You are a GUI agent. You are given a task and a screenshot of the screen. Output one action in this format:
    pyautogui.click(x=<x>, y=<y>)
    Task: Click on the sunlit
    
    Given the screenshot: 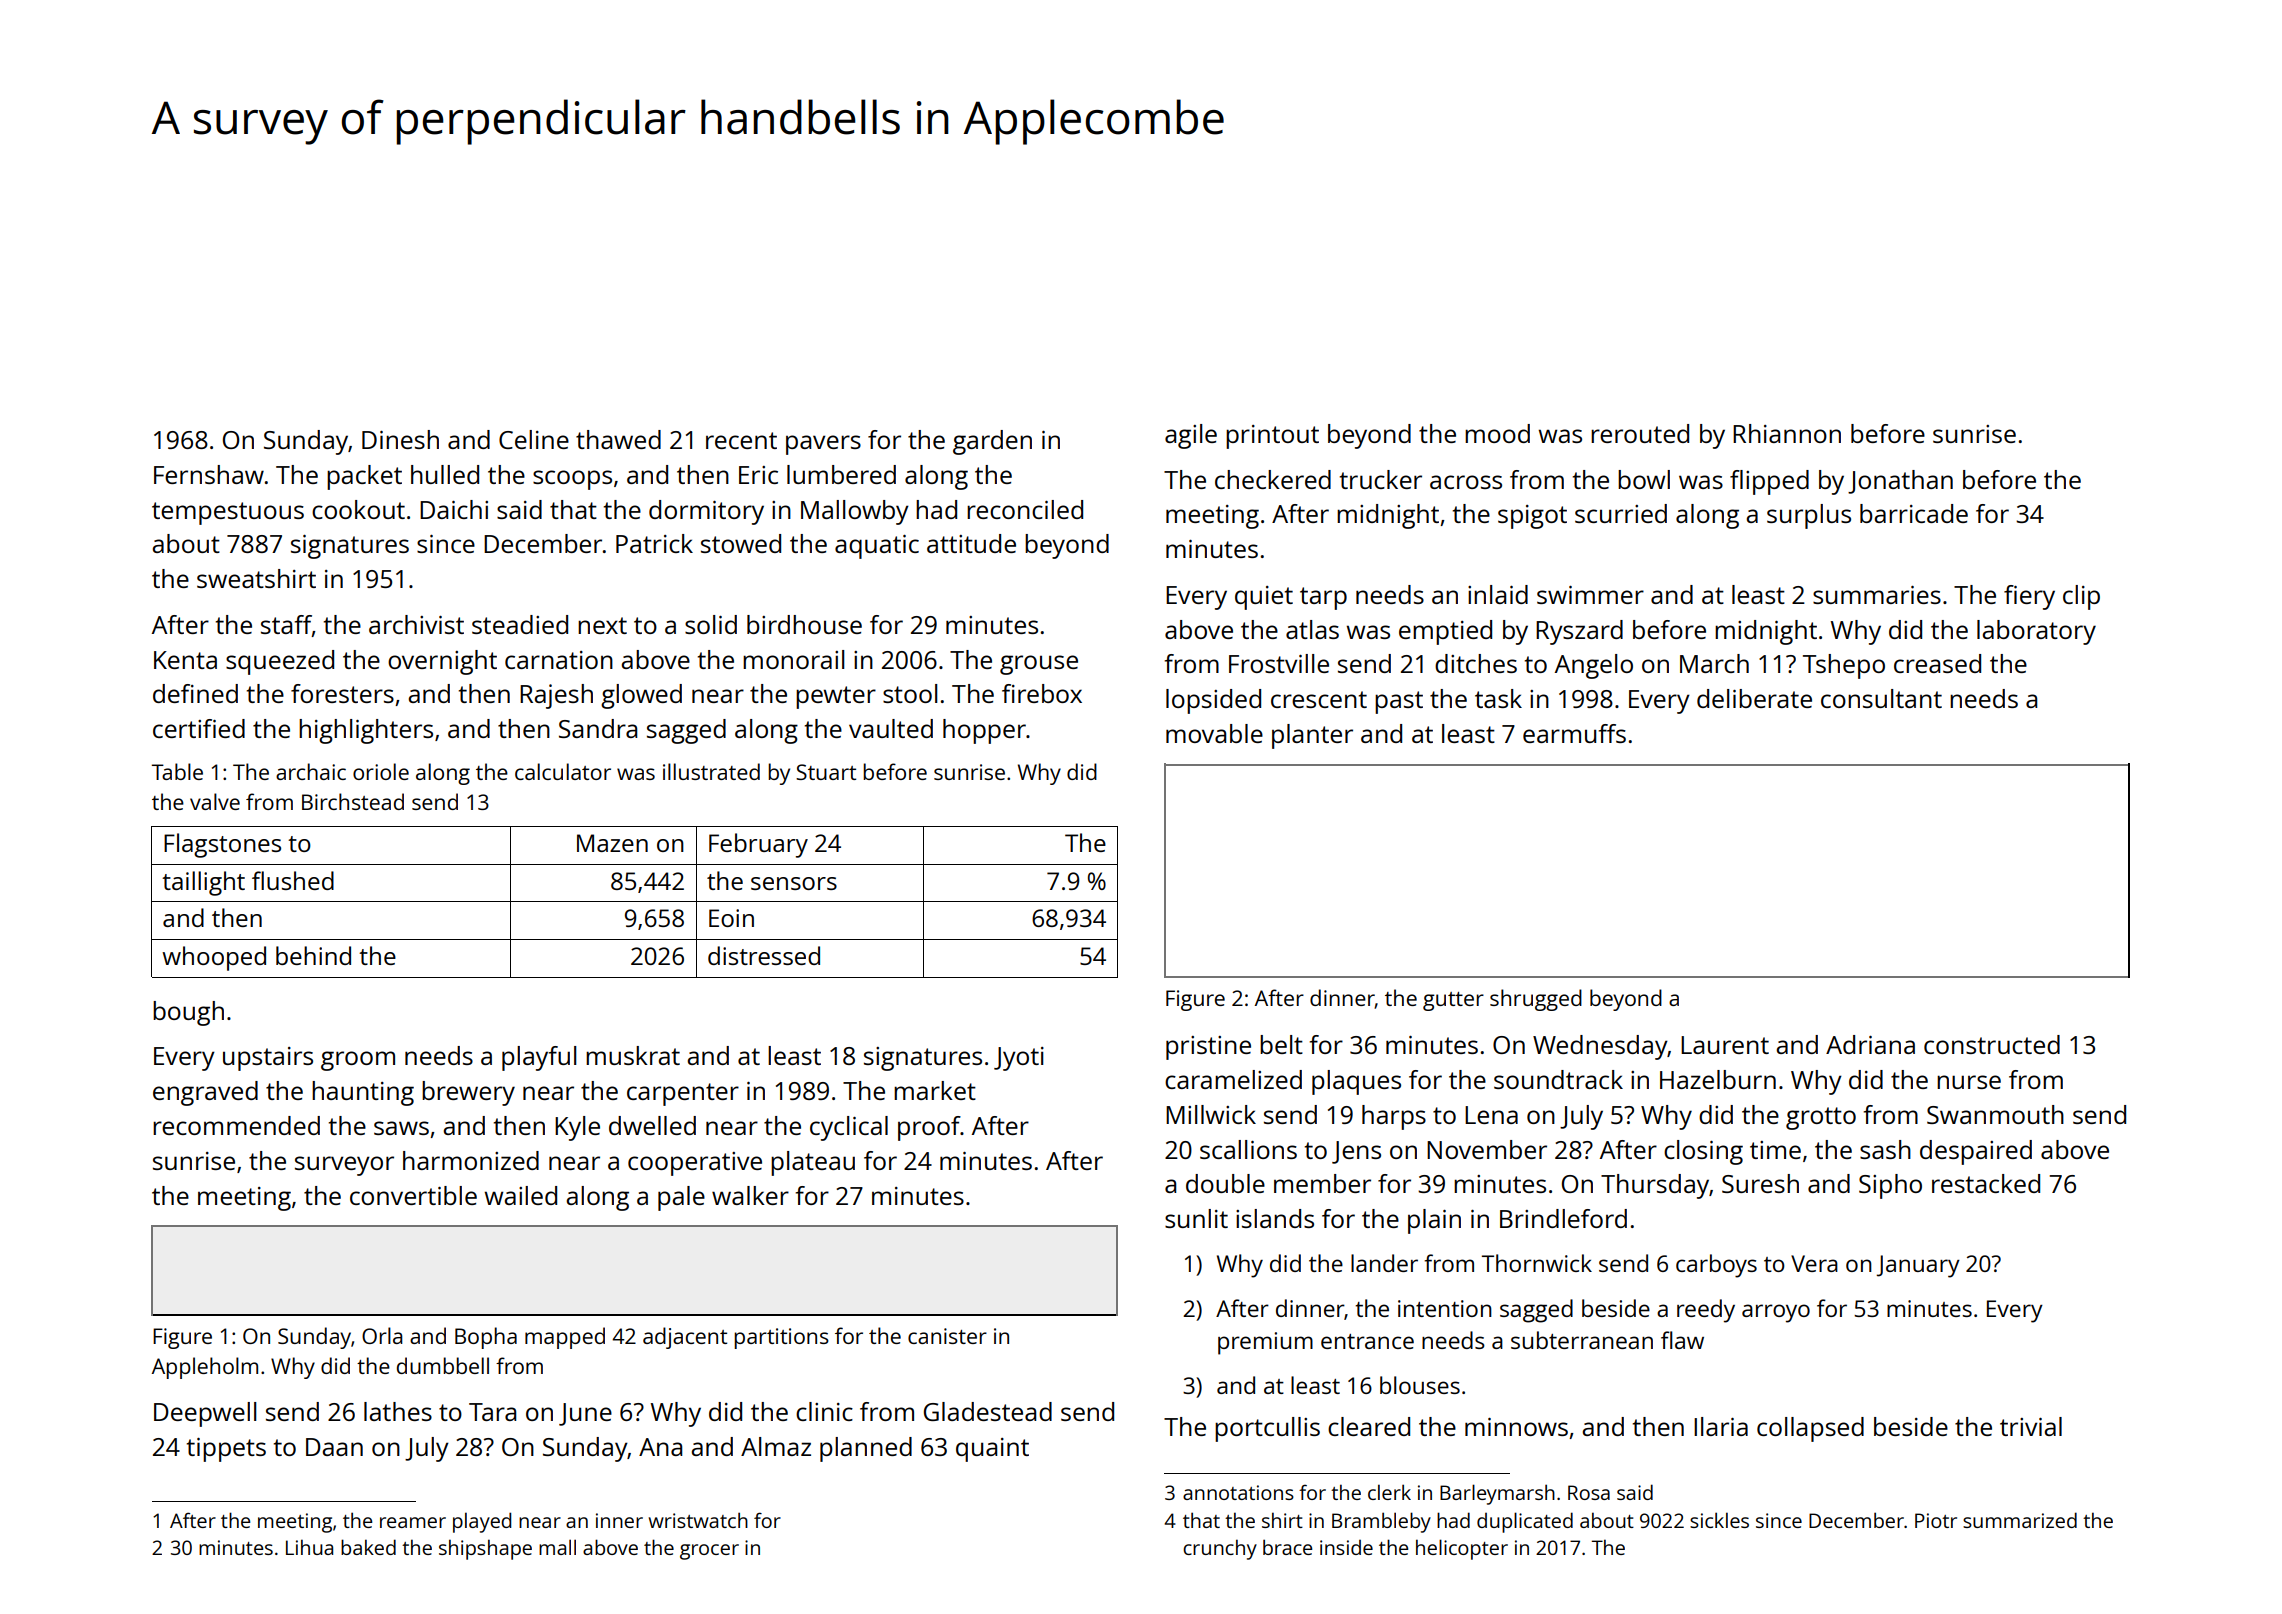 What is the action you would take?
    pyautogui.click(x=1196, y=1218)
